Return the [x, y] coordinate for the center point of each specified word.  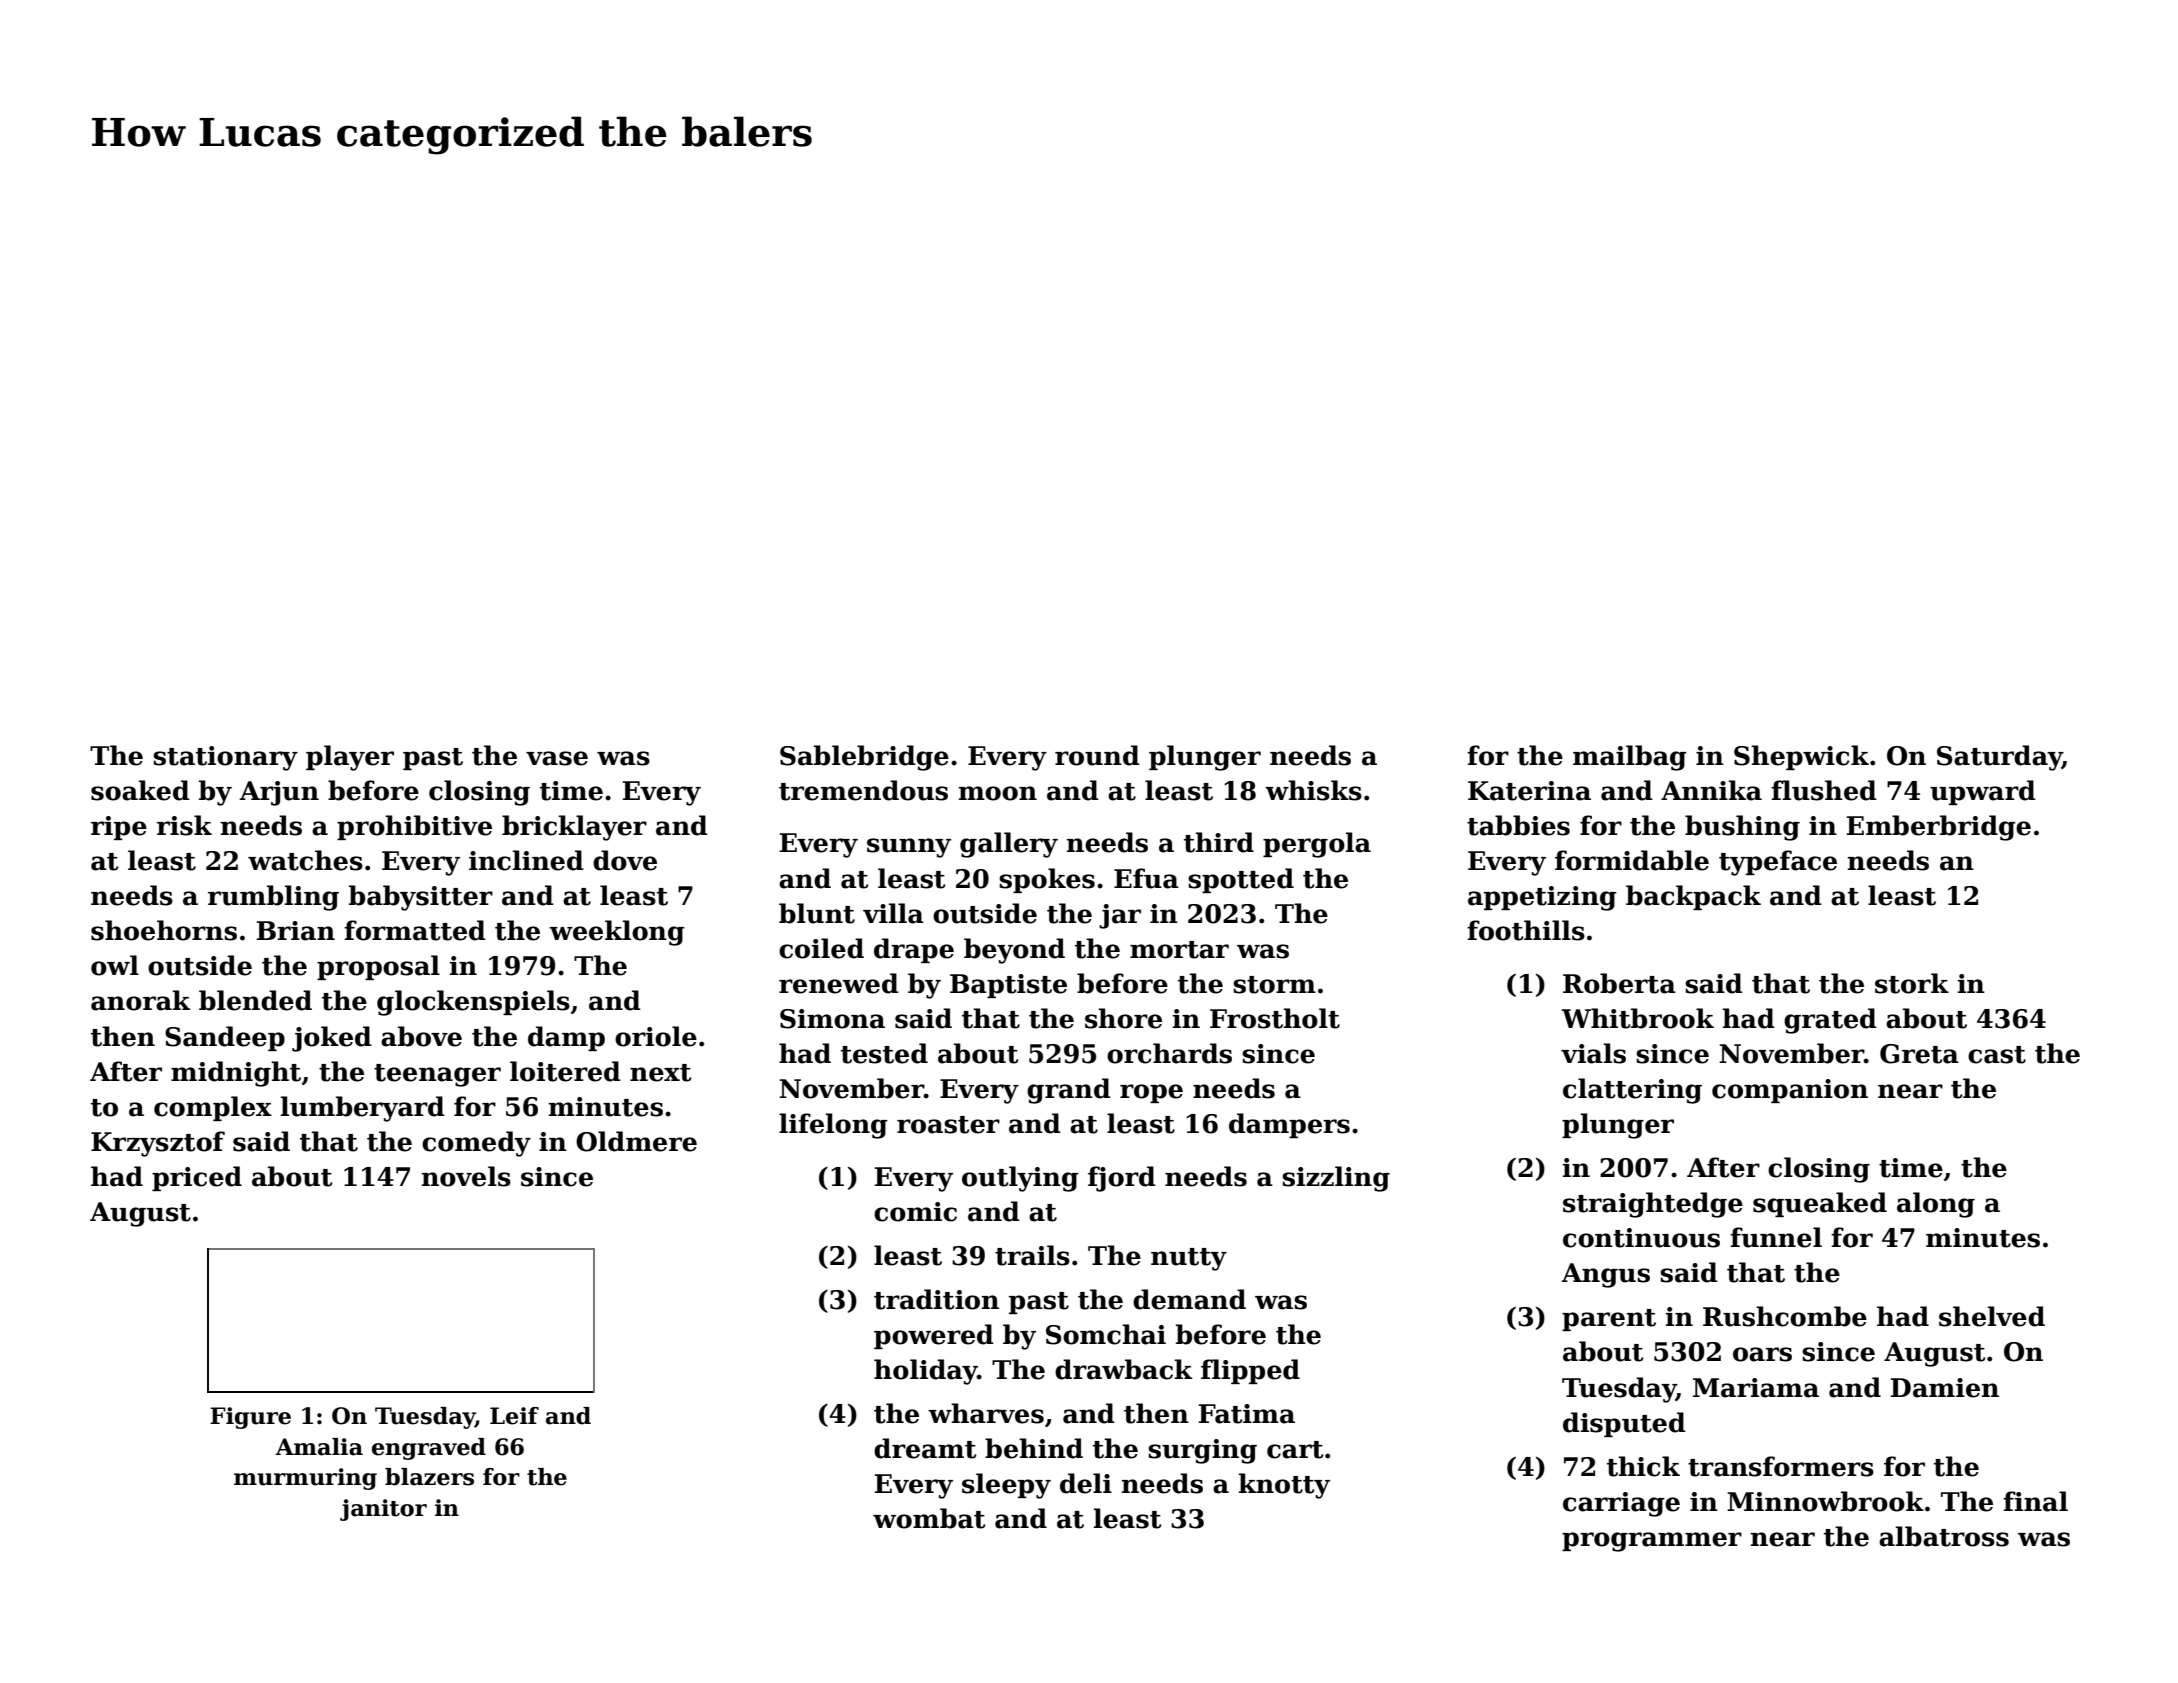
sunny [909, 848]
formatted [415, 930]
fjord [1122, 1179]
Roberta [1619, 983]
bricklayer [574, 828]
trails [1032, 1255]
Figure [250, 1418]
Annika [1711, 790]
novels [466, 1176]
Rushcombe [1785, 1316]
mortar [1179, 950]
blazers [429, 1477]
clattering [1632, 1091]
